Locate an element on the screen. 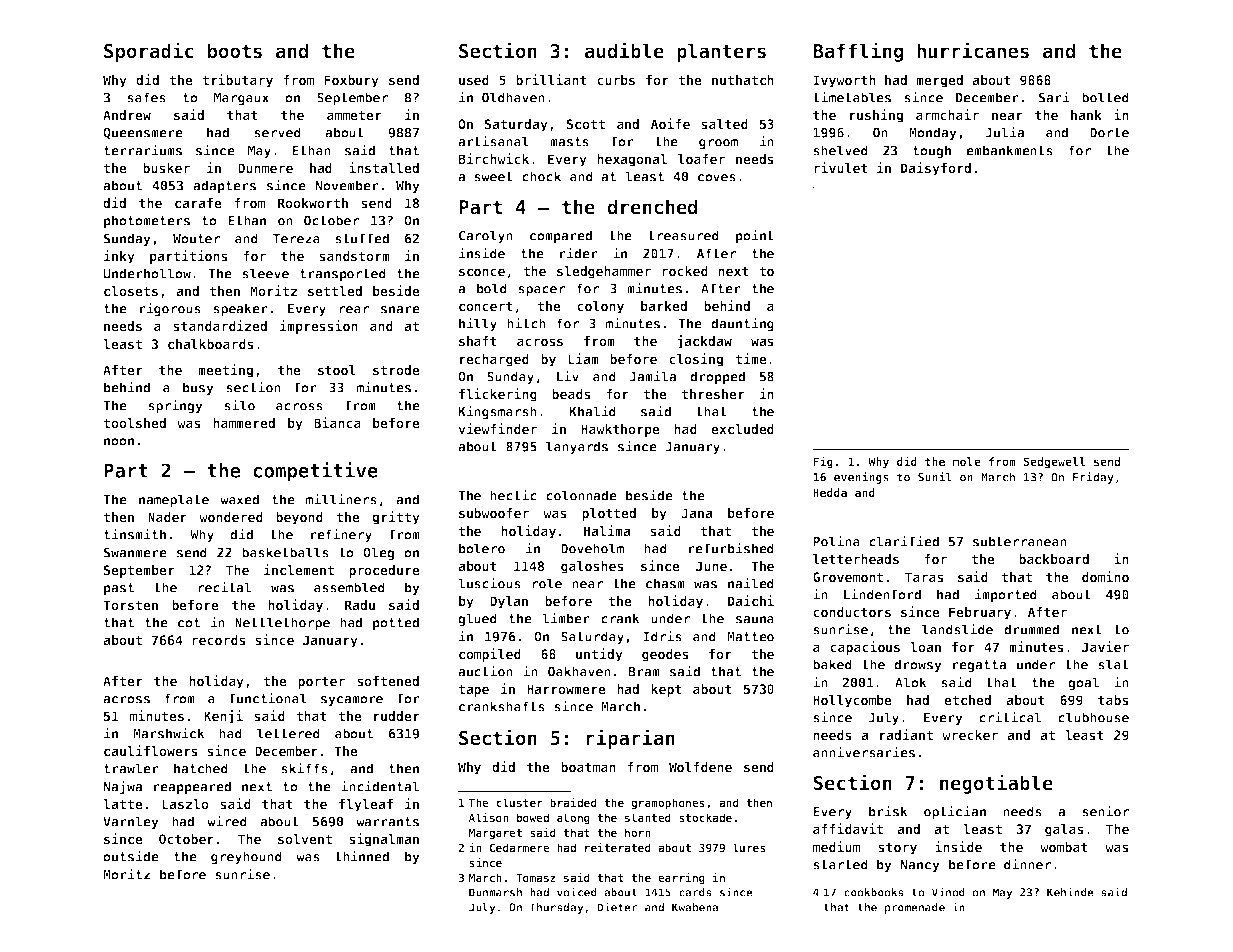  wondered is located at coordinates (231, 517).
